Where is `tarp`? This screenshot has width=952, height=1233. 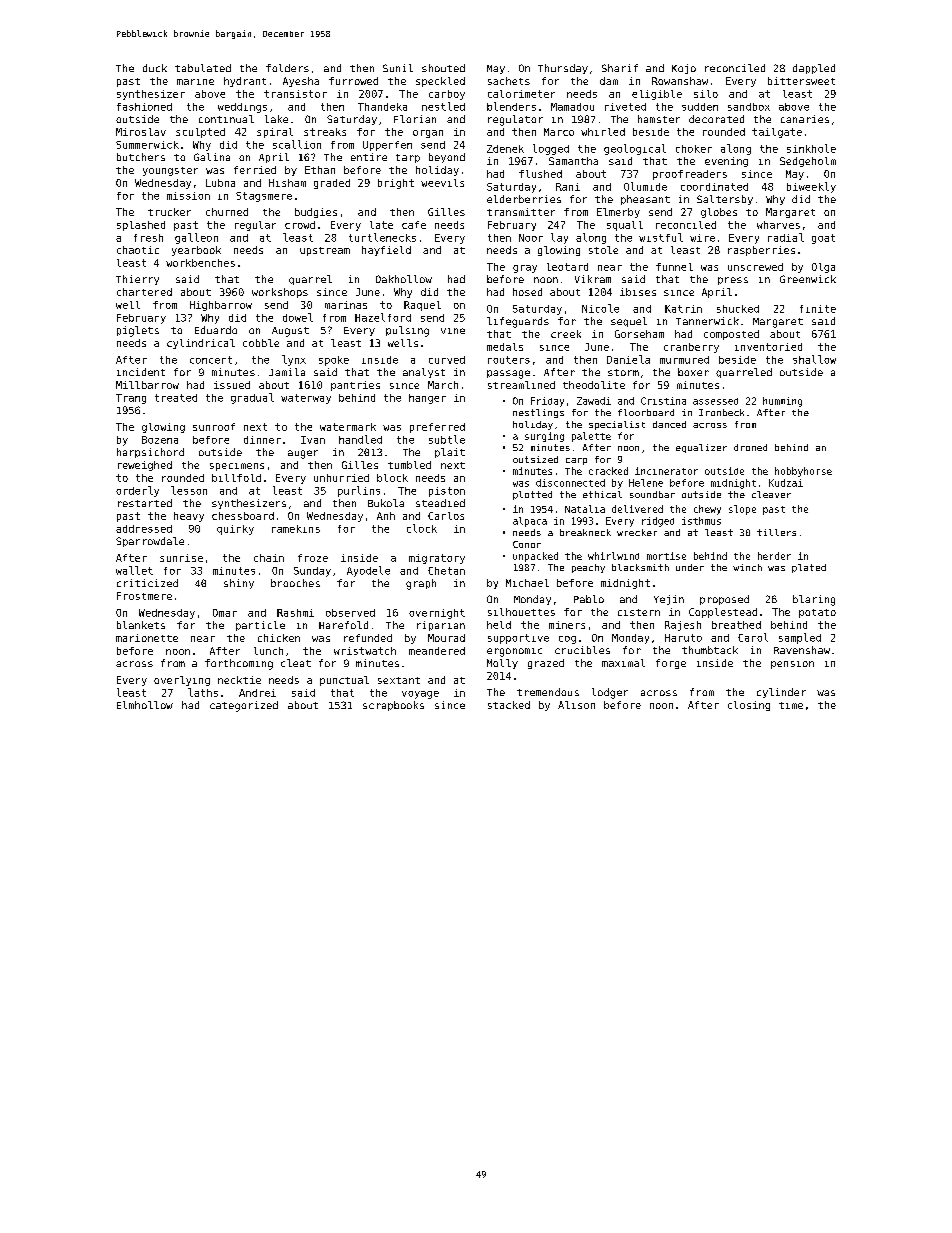 tarp is located at coordinates (408, 158).
